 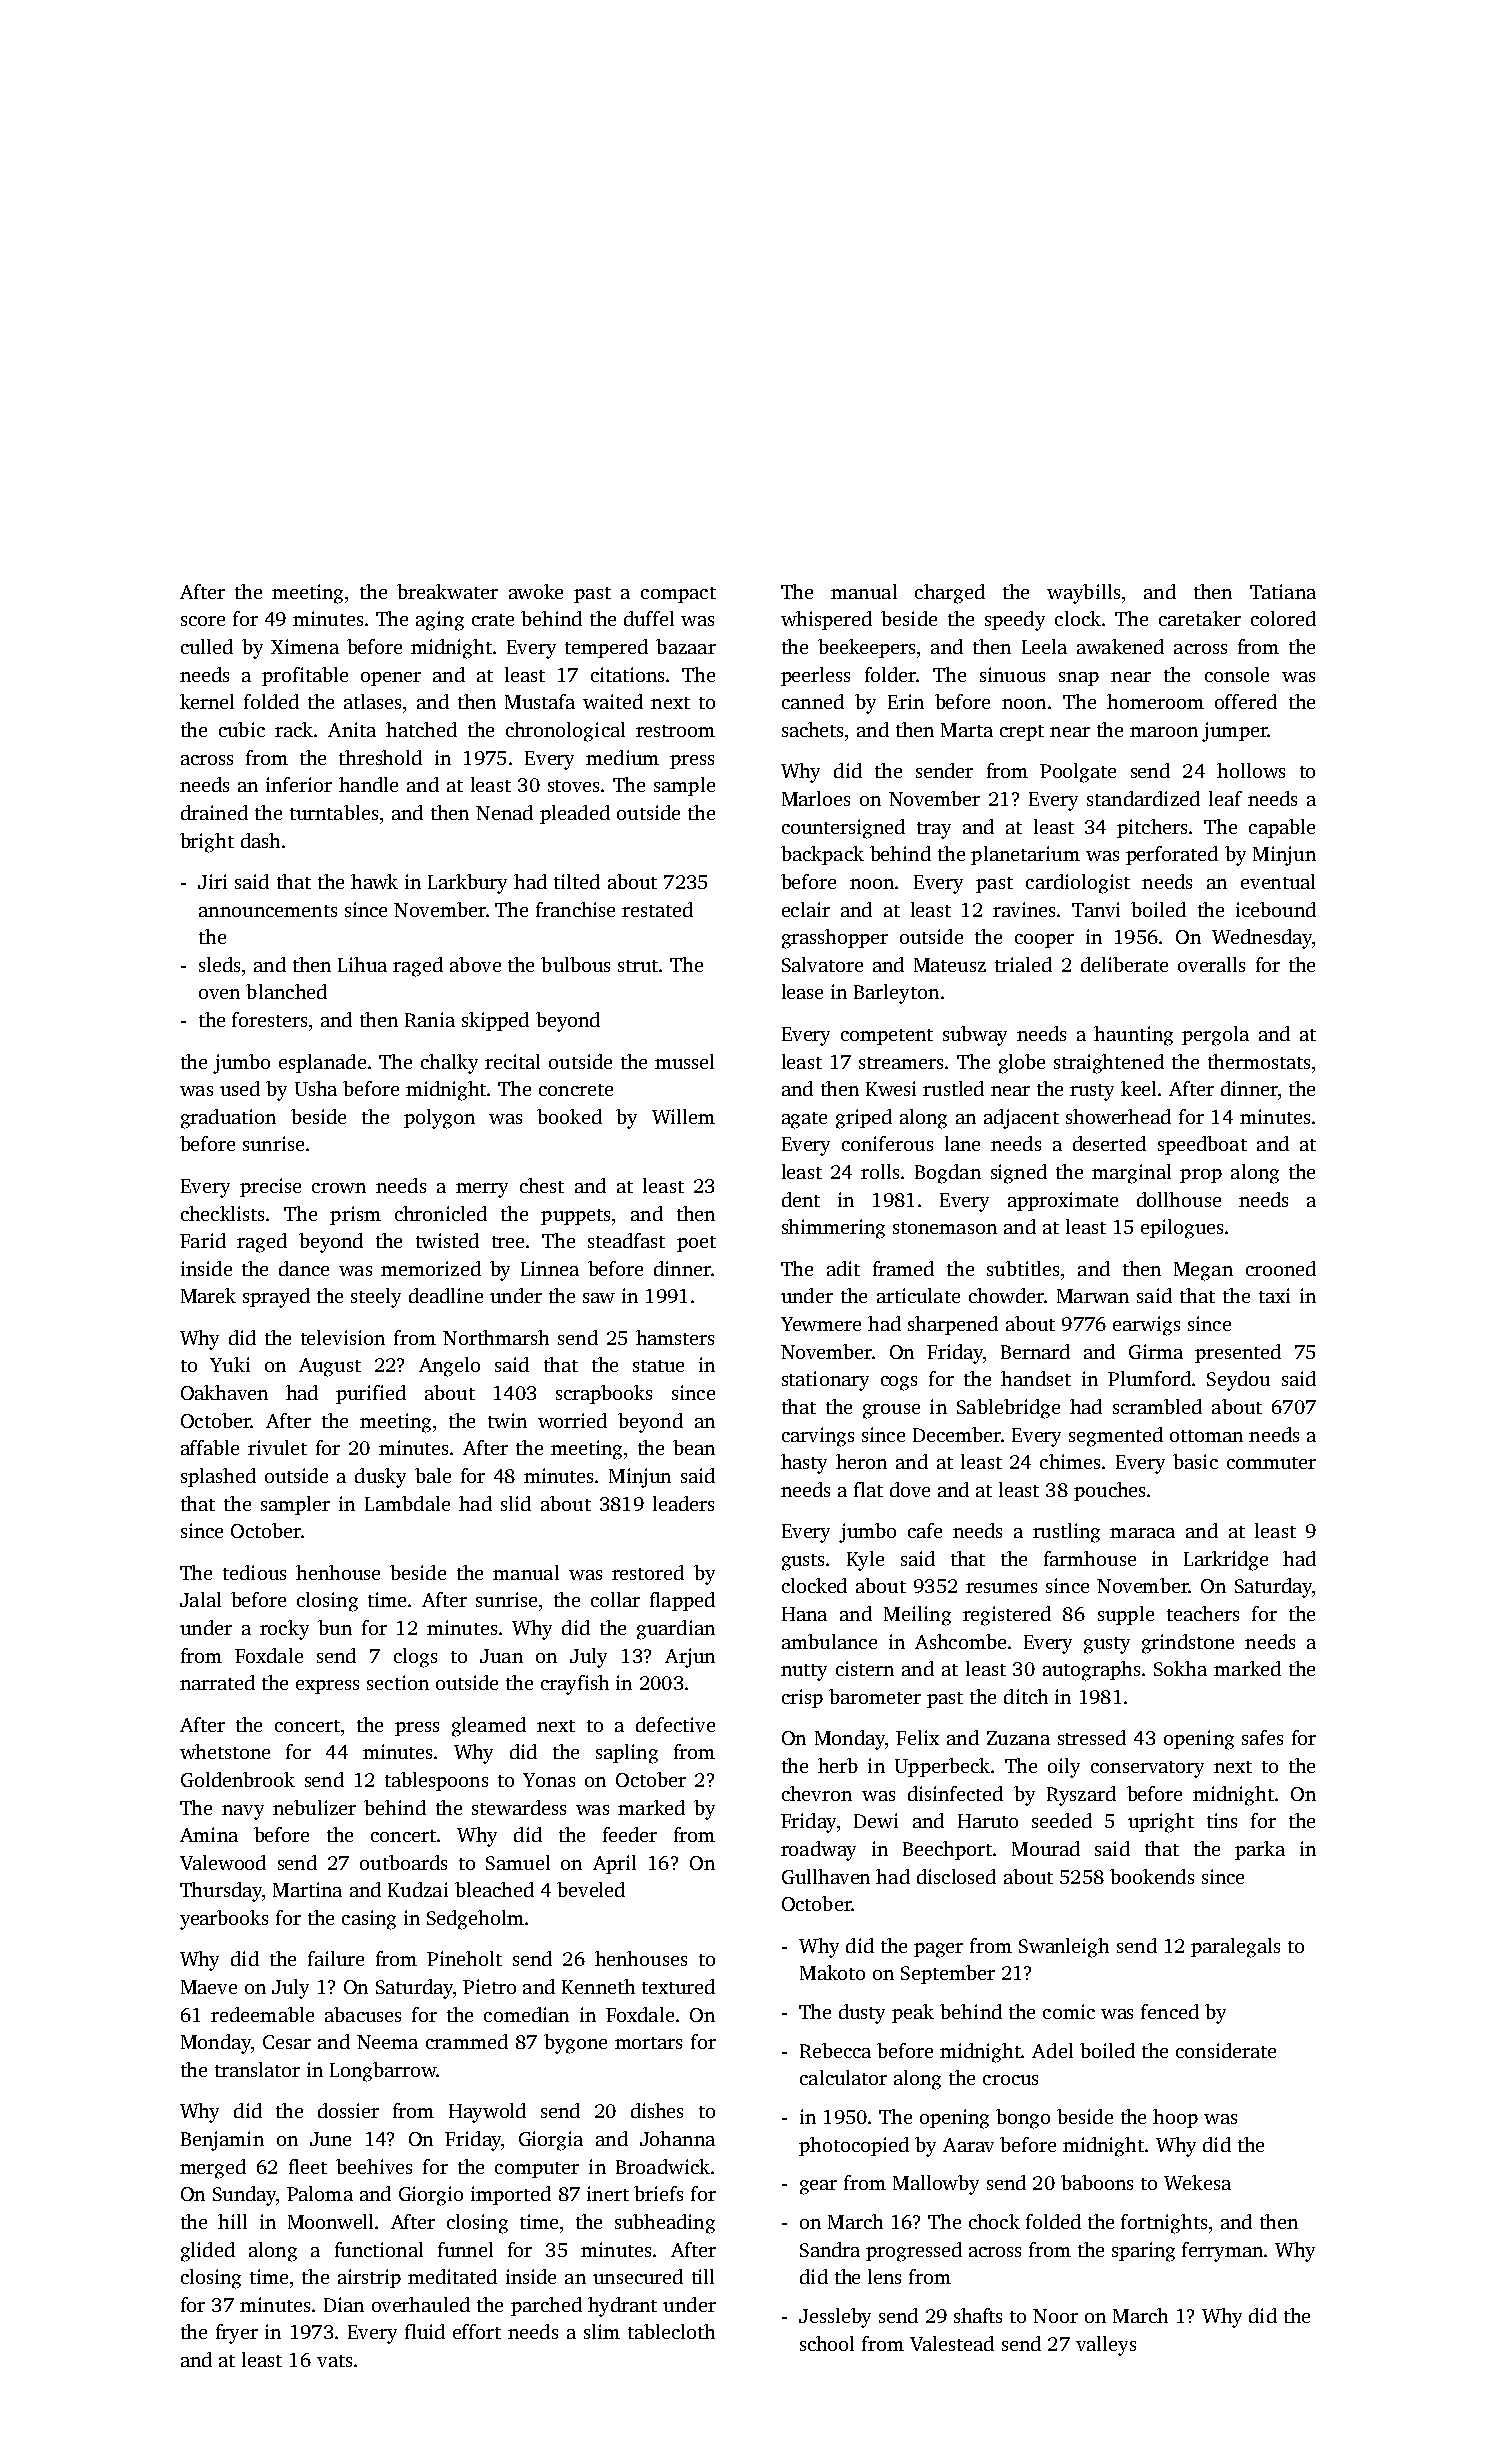 What do you see at coordinates (938, 1950) in the screenshot?
I see `pager` at bounding box center [938, 1950].
